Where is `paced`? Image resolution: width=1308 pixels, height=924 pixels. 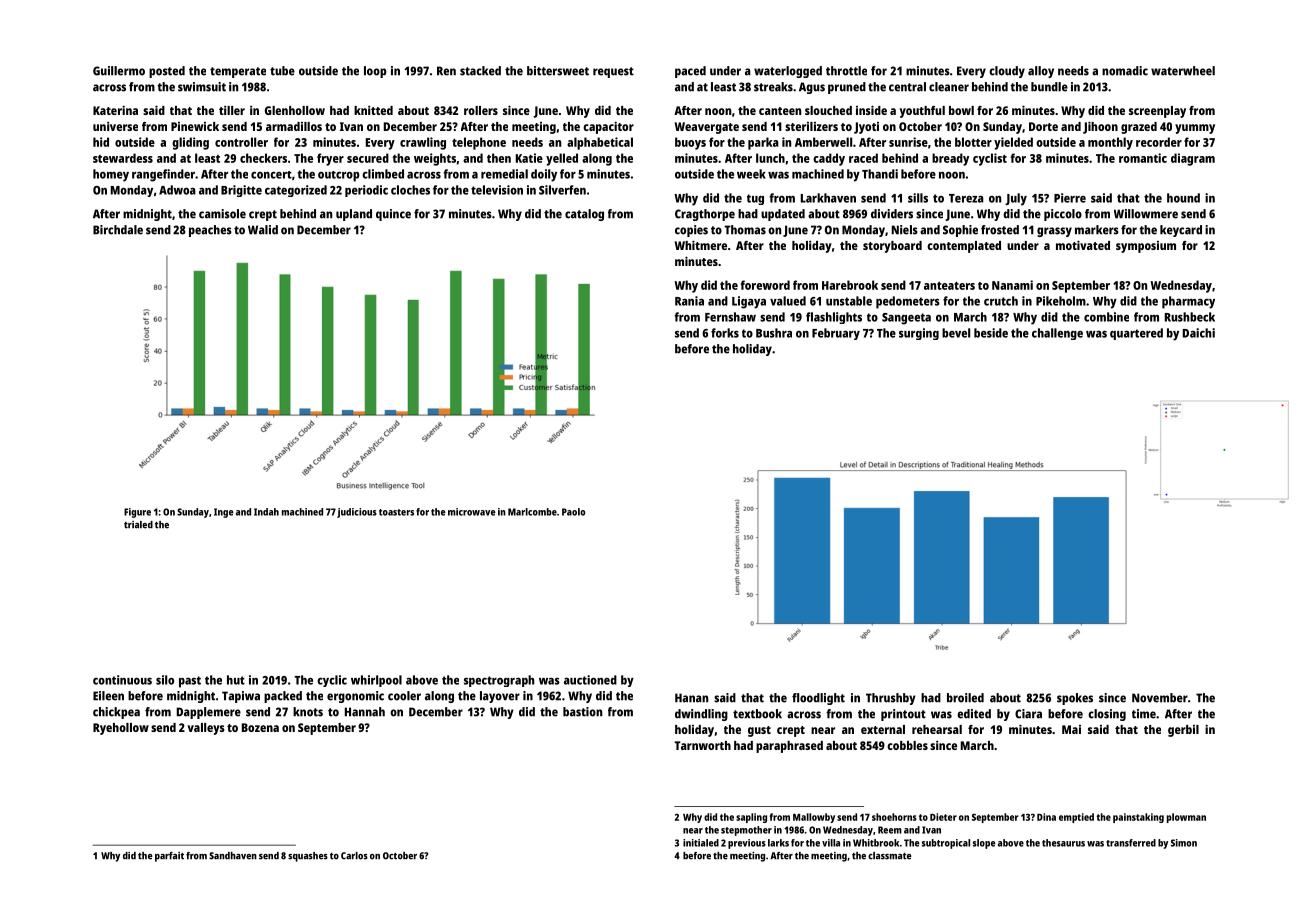 paced is located at coordinates (690, 72).
